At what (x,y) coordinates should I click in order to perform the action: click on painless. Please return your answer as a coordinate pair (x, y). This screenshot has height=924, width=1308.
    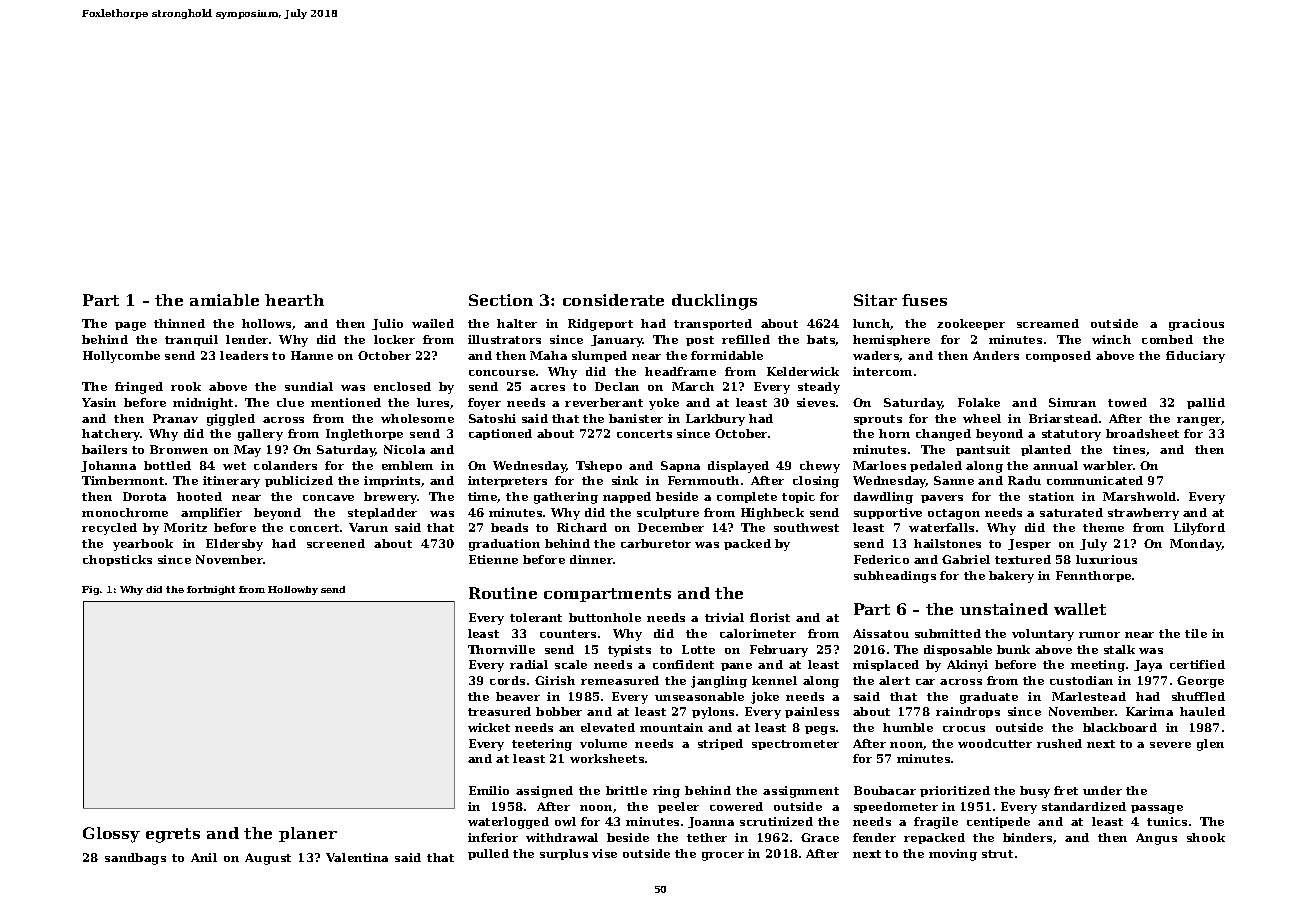
    Looking at the image, I should click on (812, 712).
